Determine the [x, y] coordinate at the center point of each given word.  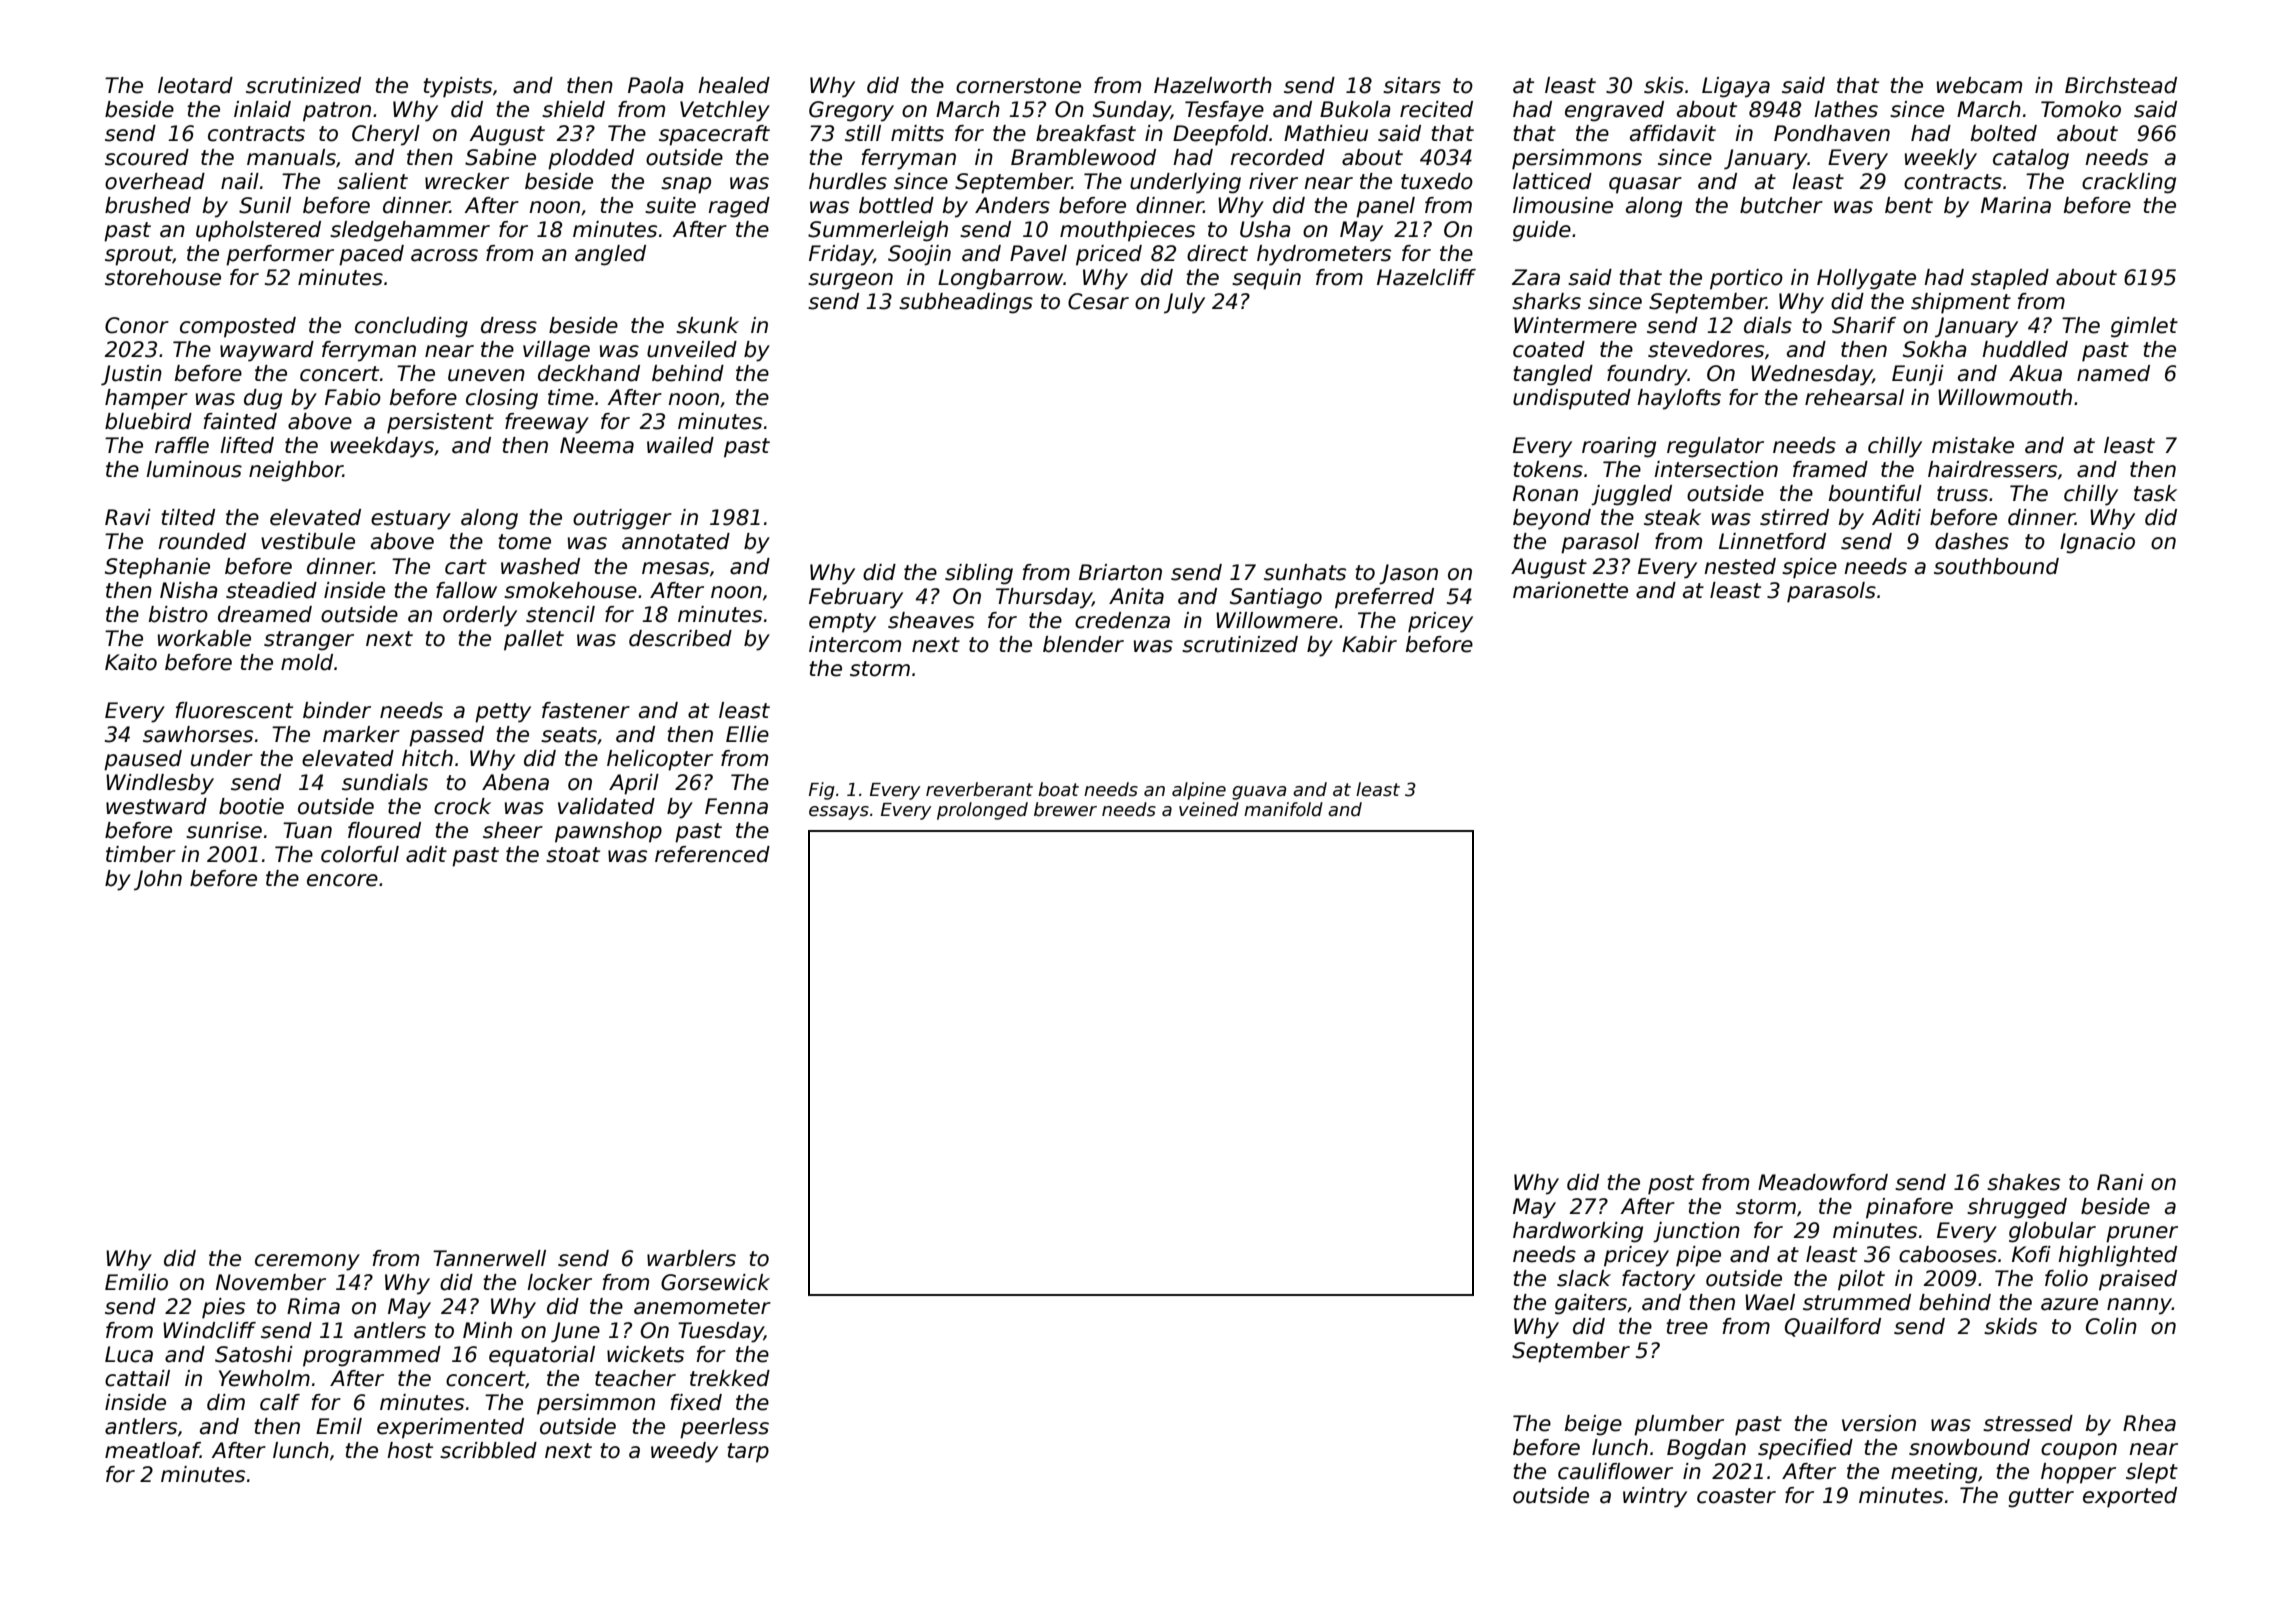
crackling [2129, 183]
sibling [979, 574]
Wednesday [1811, 375]
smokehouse [570, 590]
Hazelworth [1213, 85]
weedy [684, 1452]
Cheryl [386, 135]
